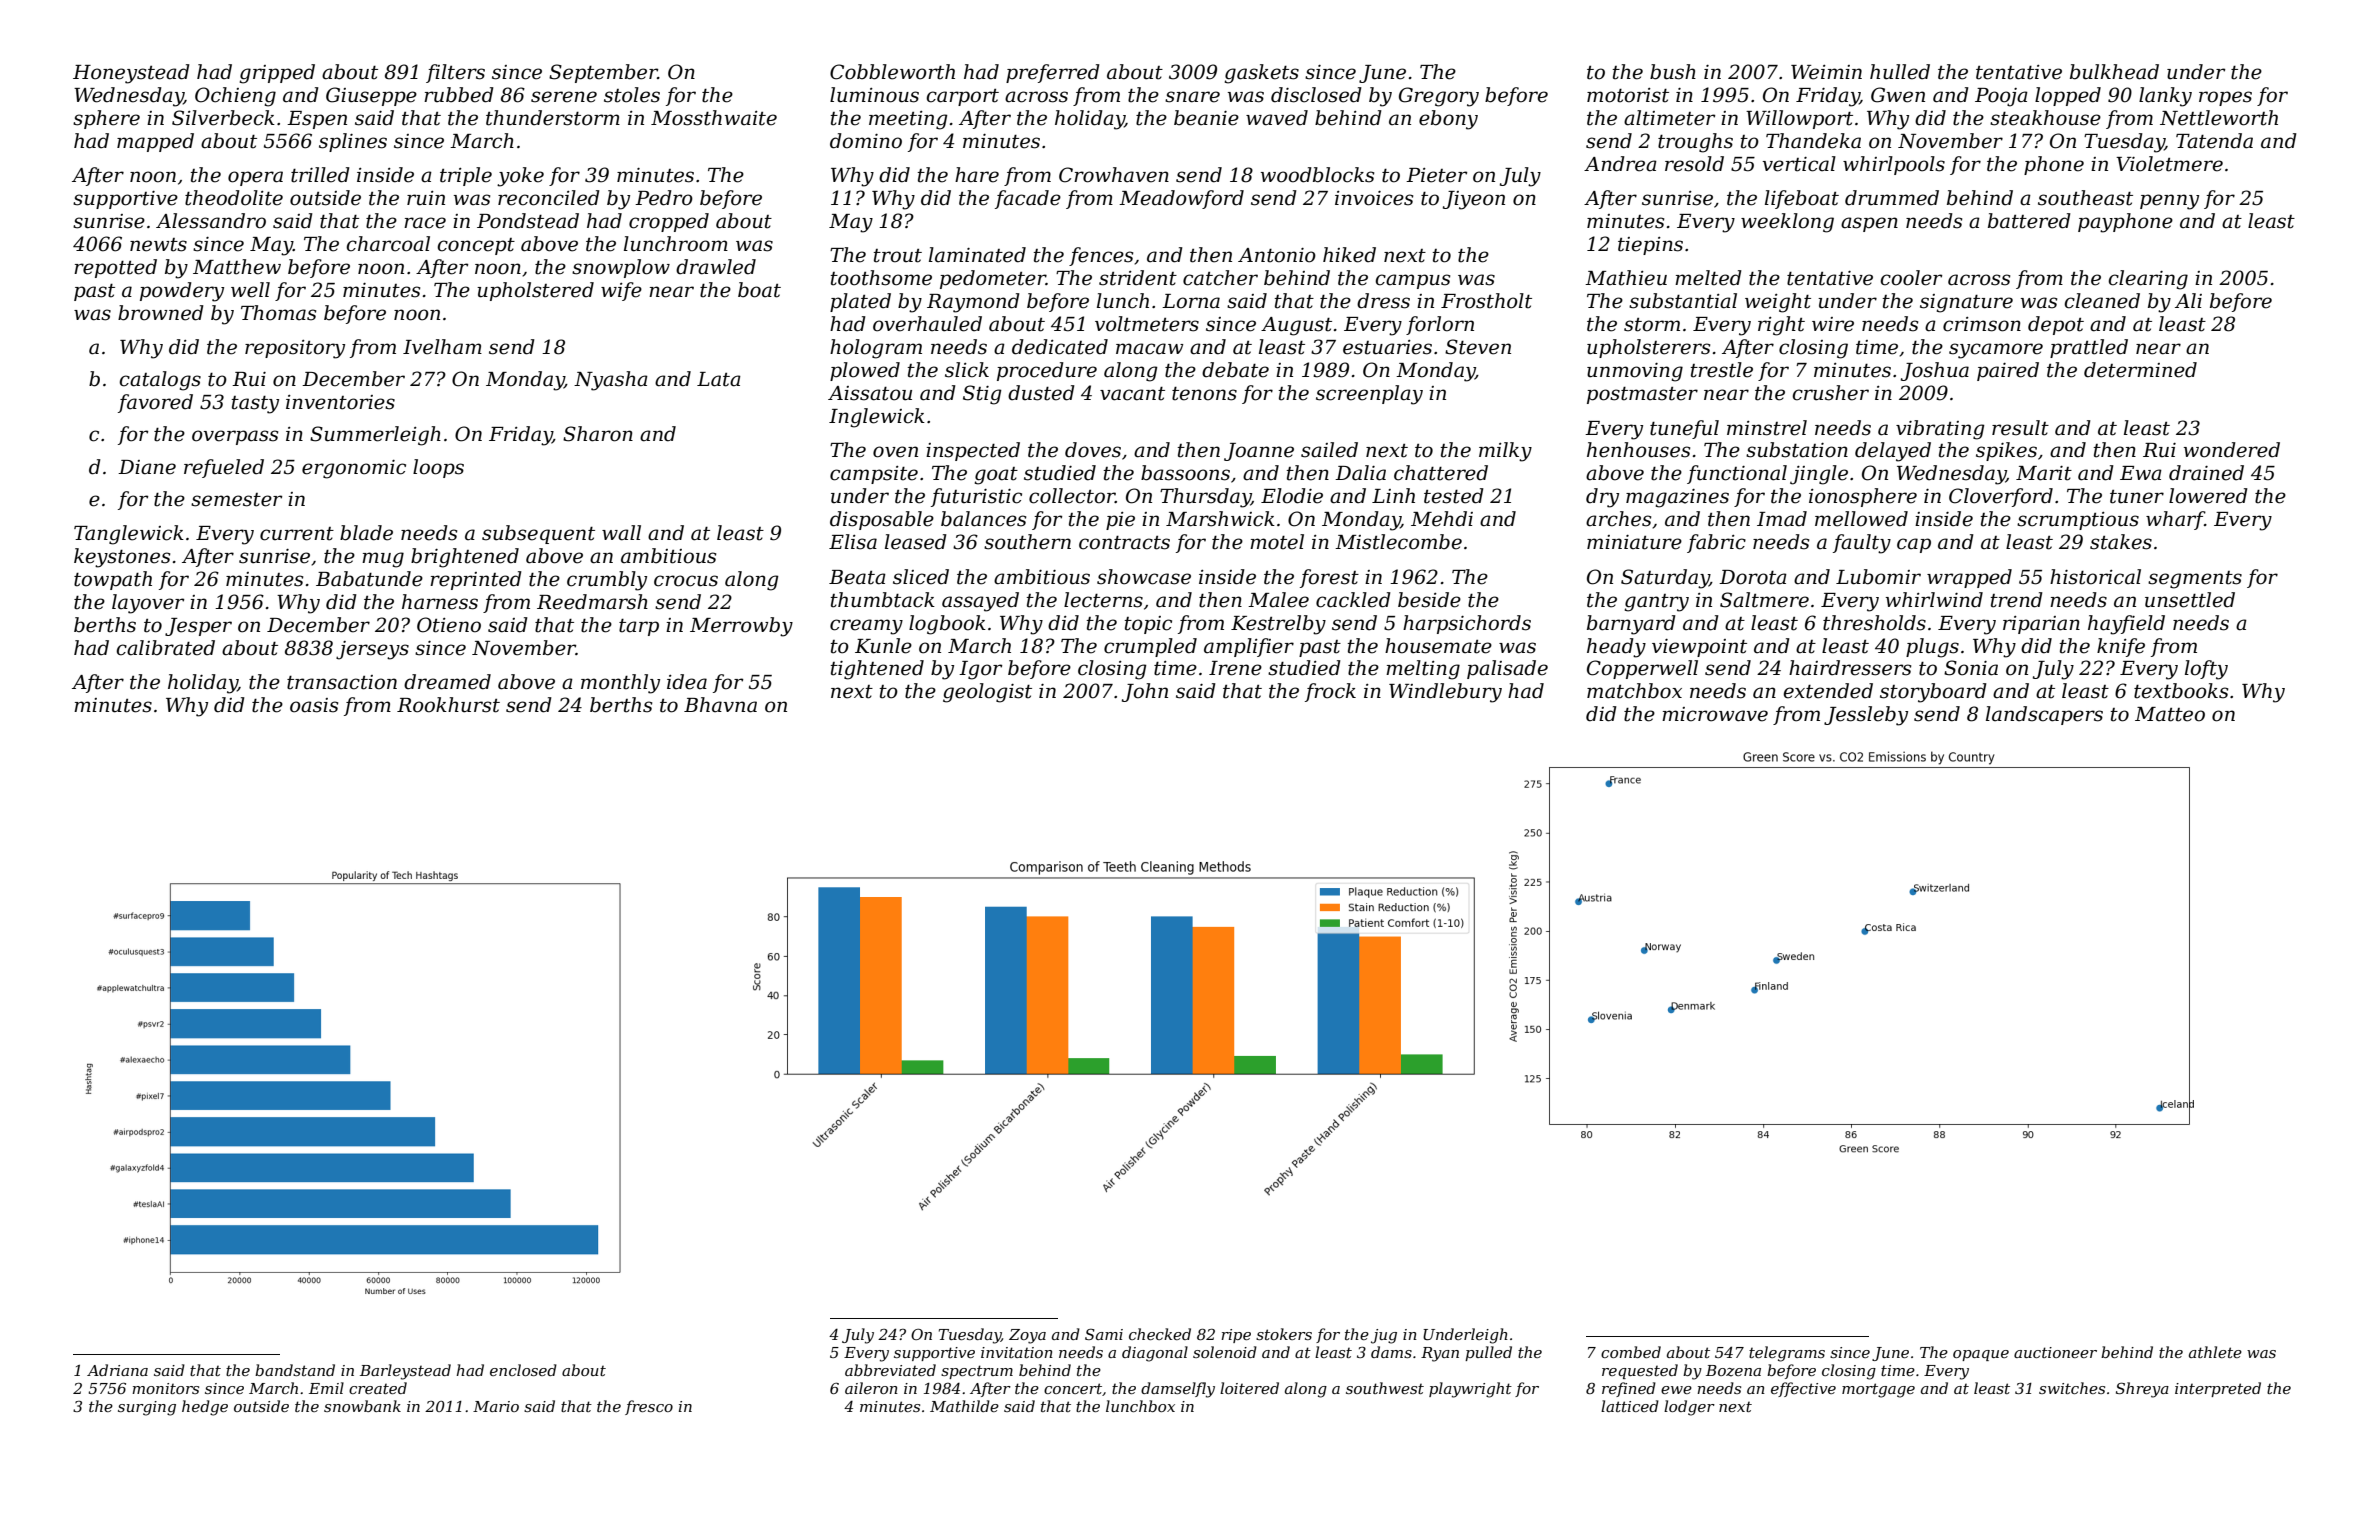 The image size is (2380, 1540). Describe the element at coordinates (1866, 716) in the screenshot. I see `Jessleby` at that location.
